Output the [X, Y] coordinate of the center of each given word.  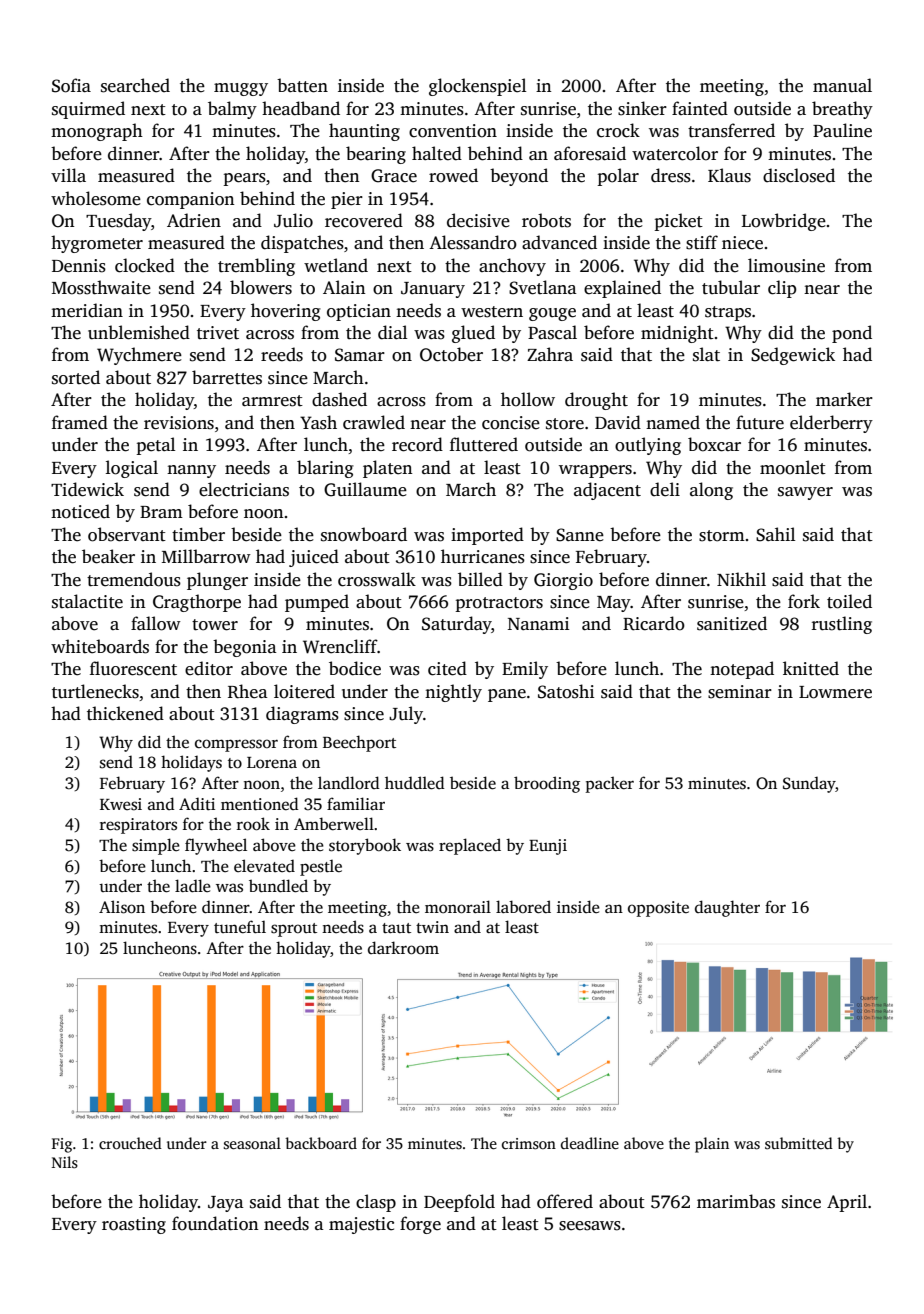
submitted [799, 1143]
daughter [727, 908]
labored [523, 907]
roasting [134, 1225]
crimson [529, 1144]
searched [135, 85]
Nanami [538, 623]
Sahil [775, 534]
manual [842, 85]
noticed [80, 511]
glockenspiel [477, 87]
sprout [294, 930]
